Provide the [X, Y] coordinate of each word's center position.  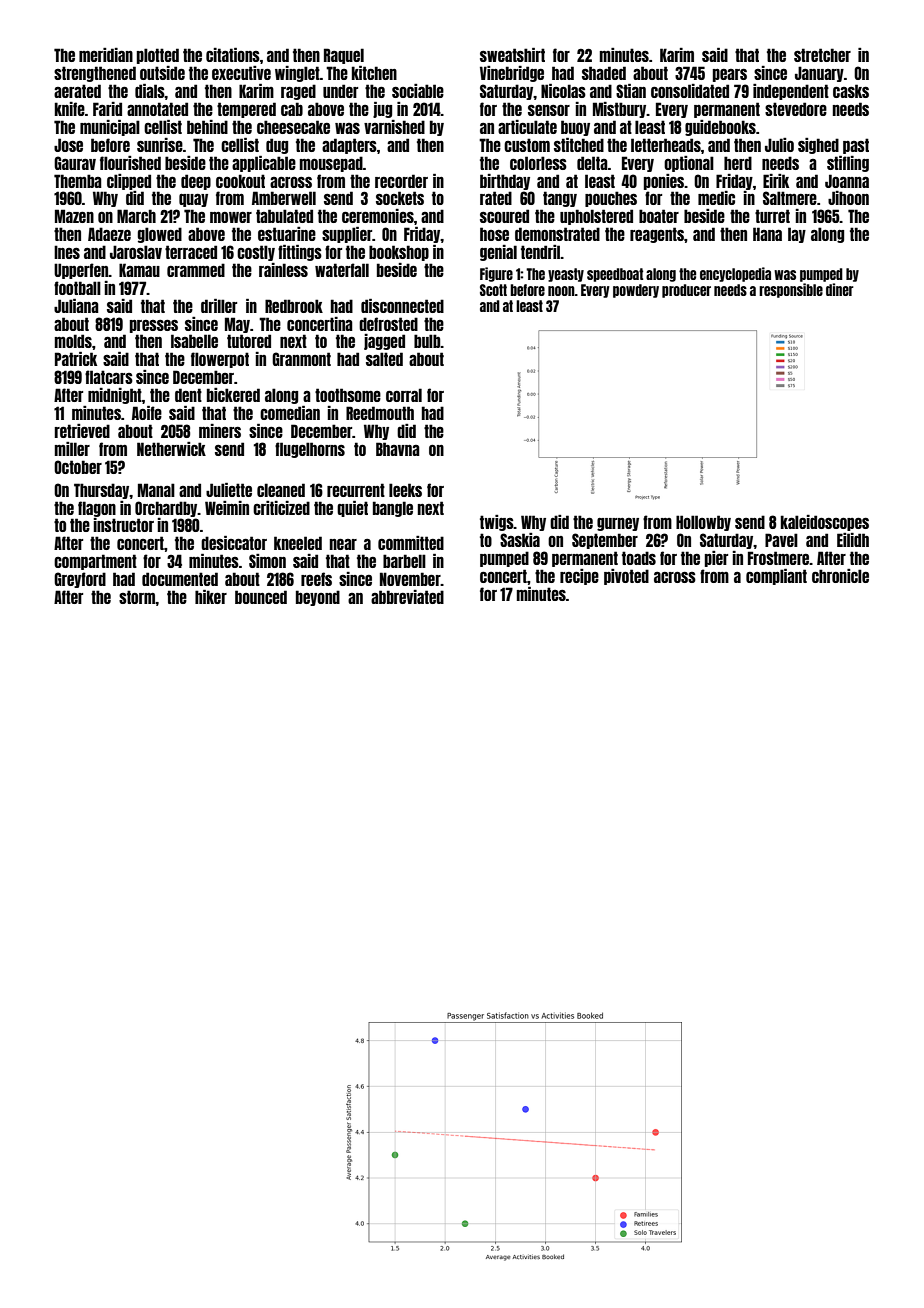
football [77, 288]
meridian [106, 55]
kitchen [374, 73]
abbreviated [407, 597]
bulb [427, 341]
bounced [261, 597]
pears [730, 75]
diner [840, 289]
